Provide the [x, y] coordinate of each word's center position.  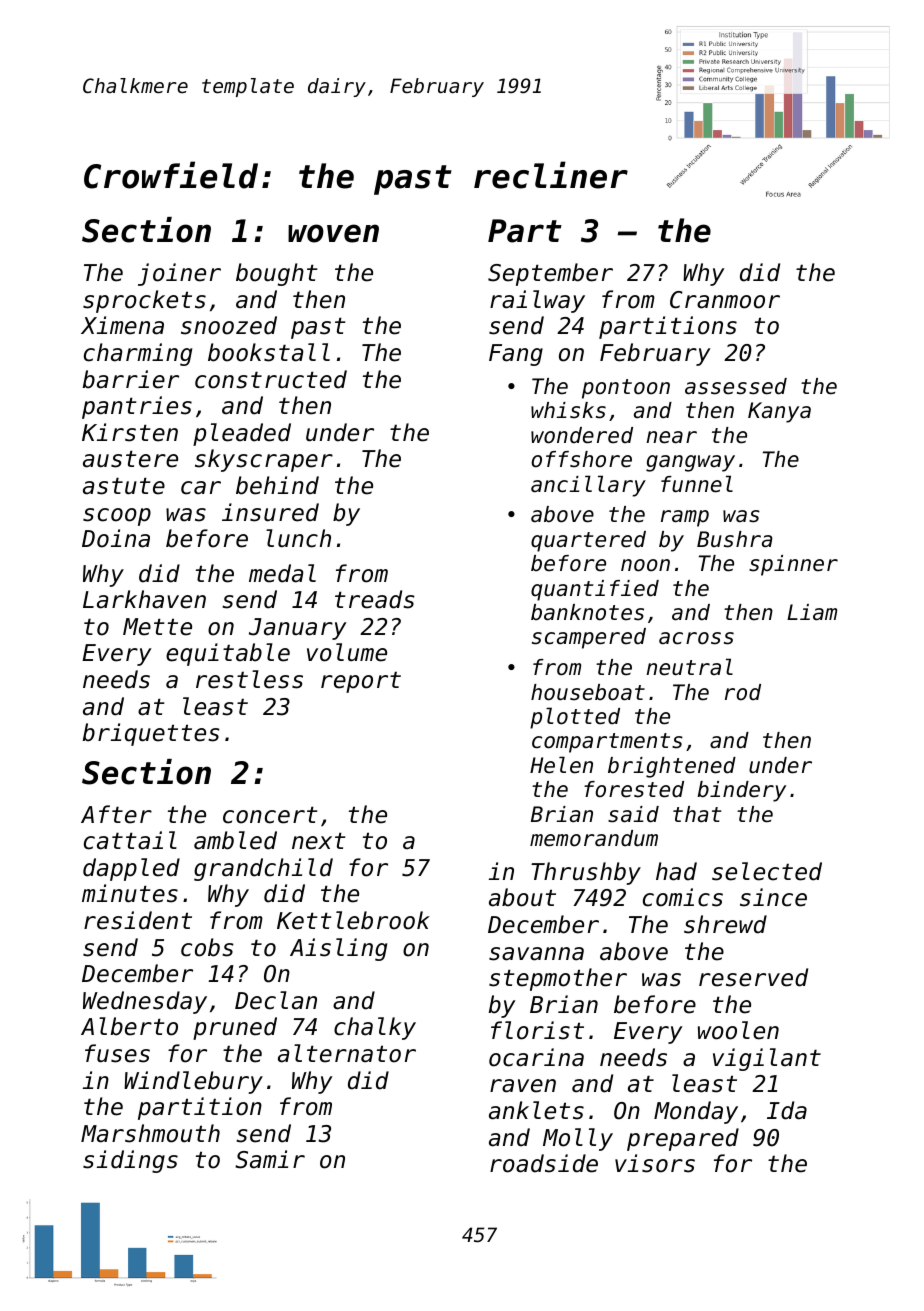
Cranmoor [725, 300]
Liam [812, 612]
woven [333, 233]
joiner [179, 274]
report [361, 682]
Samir [270, 1159]
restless [249, 679]
